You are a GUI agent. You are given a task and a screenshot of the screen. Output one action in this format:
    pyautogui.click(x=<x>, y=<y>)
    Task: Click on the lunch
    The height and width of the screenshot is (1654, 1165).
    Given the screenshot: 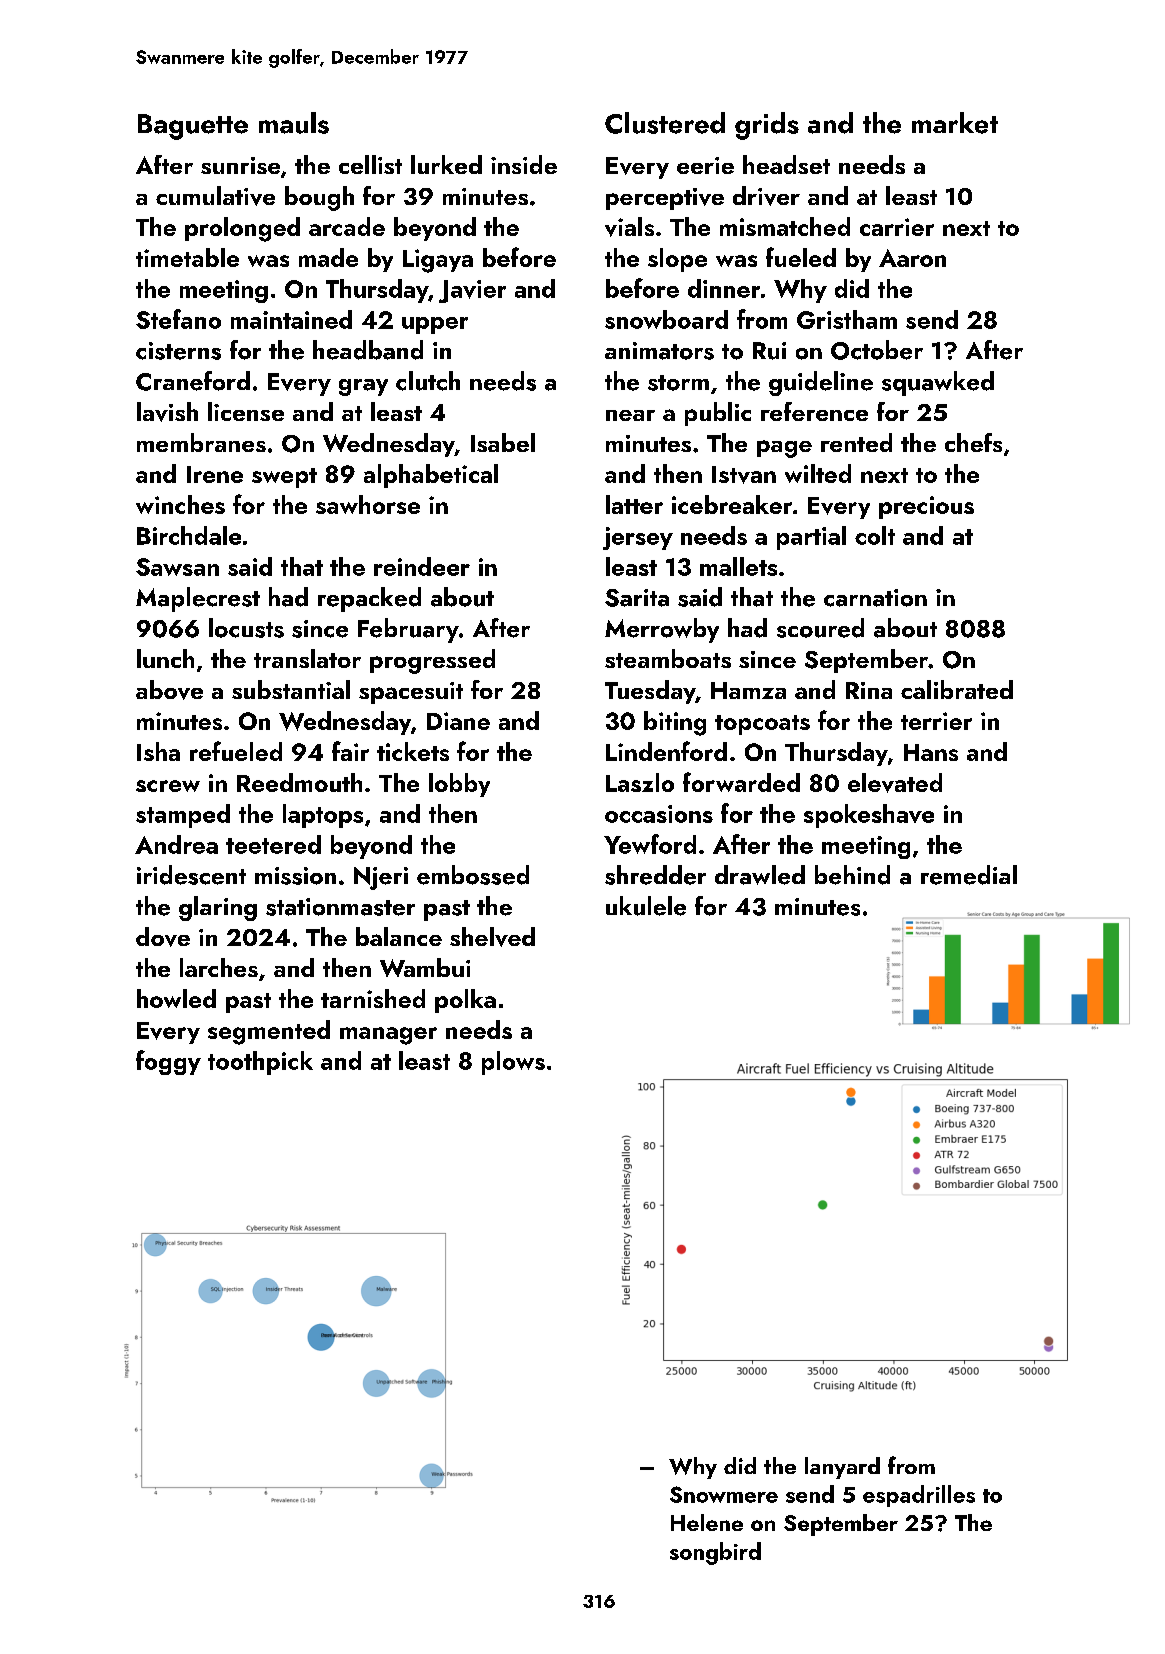 What is the action you would take?
    pyautogui.click(x=165, y=658)
